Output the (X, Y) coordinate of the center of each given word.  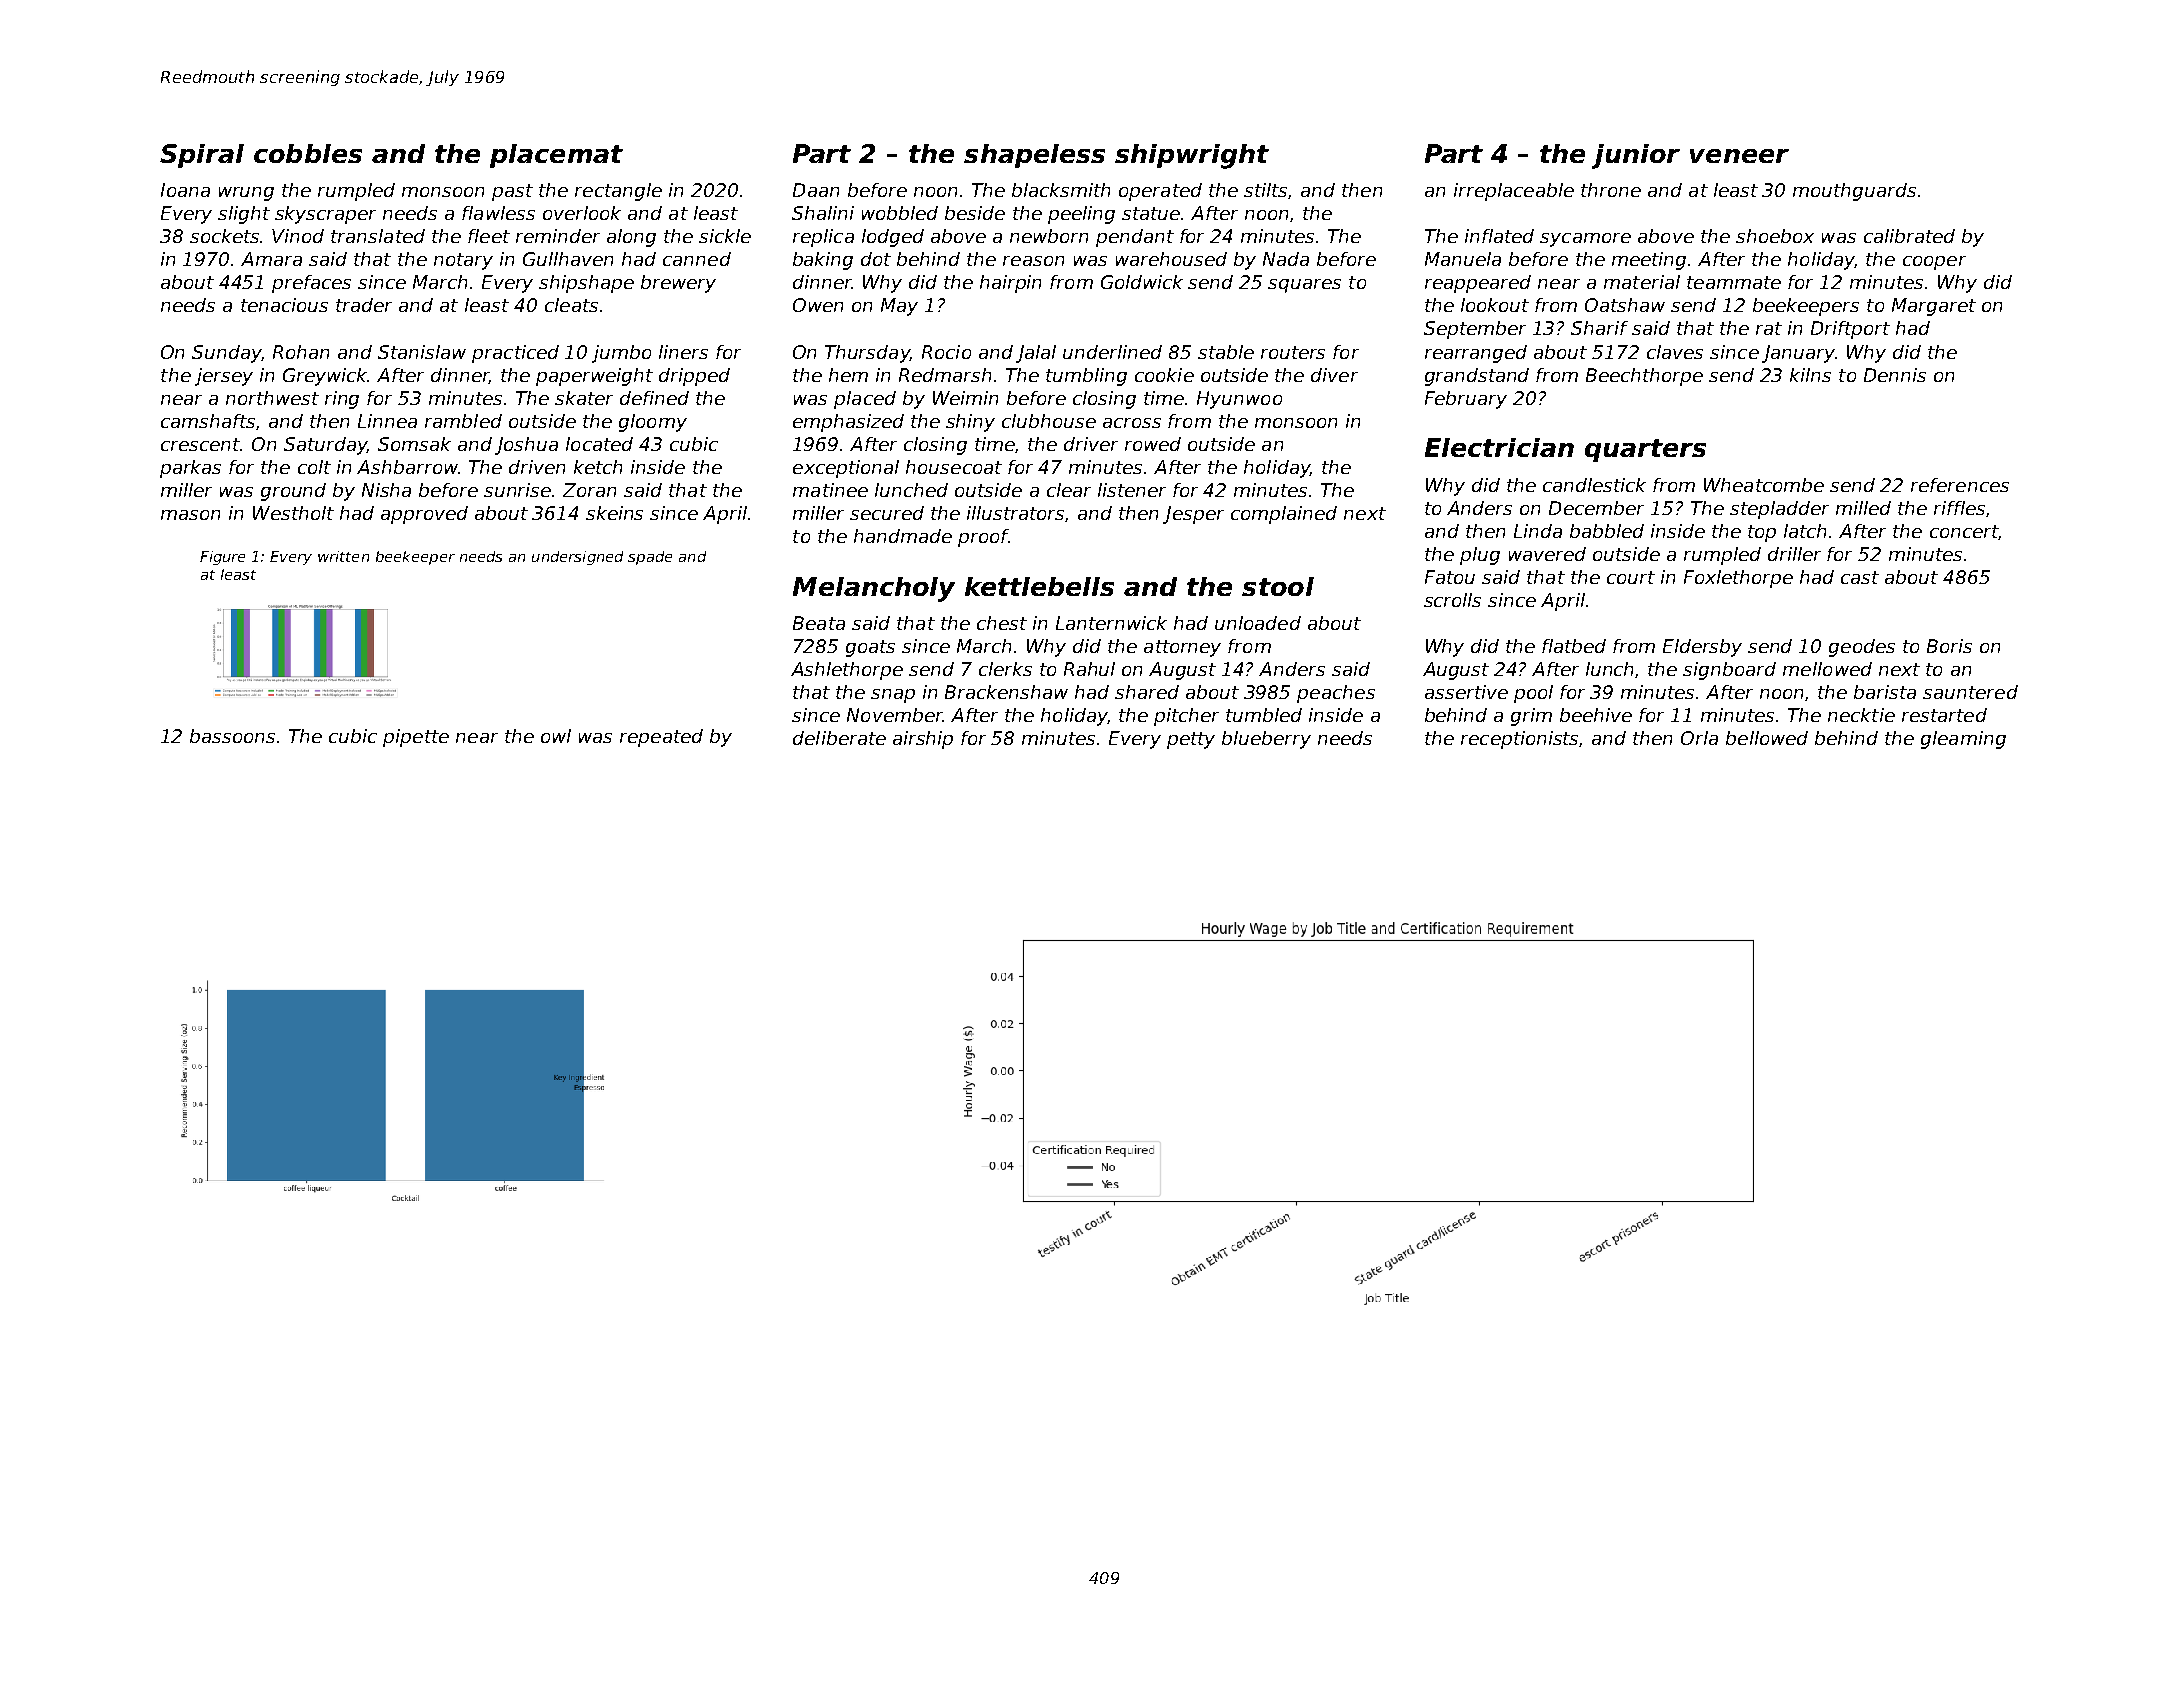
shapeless (1034, 156)
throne (1611, 190)
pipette (416, 738)
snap (893, 696)
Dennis (1895, 375)
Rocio (946, 352)
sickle (725, 236)
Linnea (387, 421)
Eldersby (1702, 648)
